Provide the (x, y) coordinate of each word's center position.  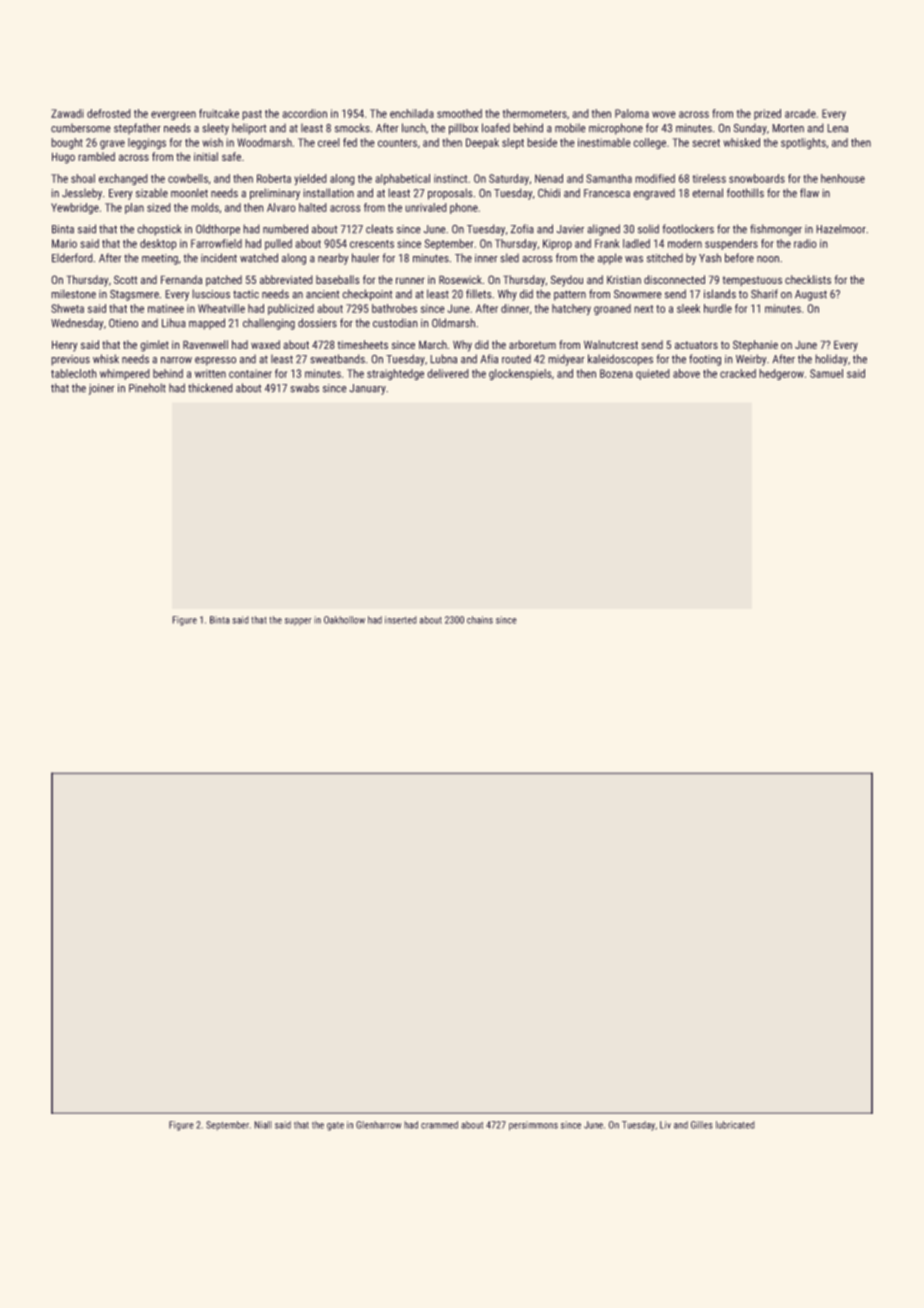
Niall (263, 1125)
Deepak (482, 143)
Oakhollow (344, 620)
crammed (439, 1125)
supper (298, 622)
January (367, 389)
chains (480, 620)
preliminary (275, 194)
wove (664, 114)
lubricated (735, 1125)
